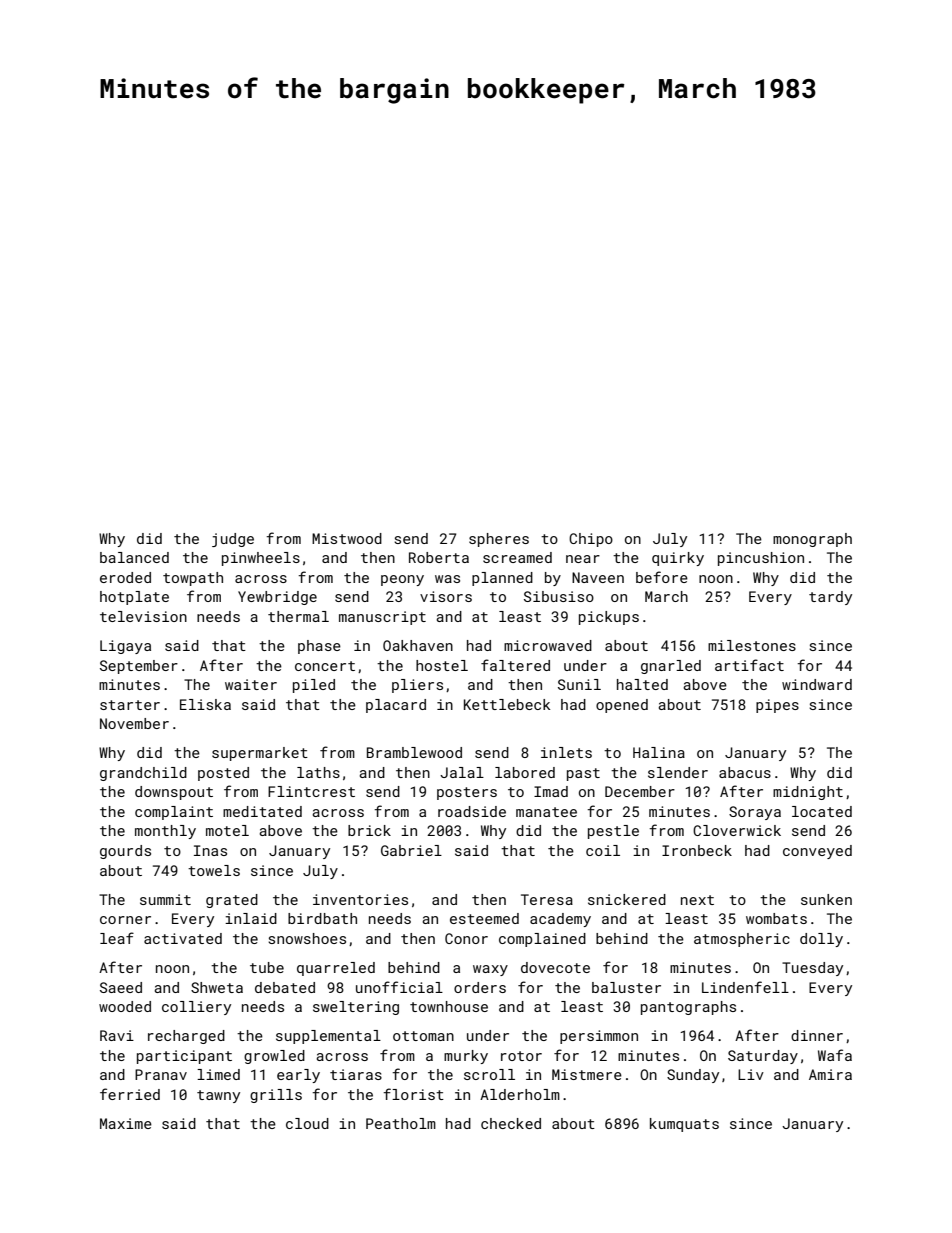 This screenshot has height=1233, width=952. Describe the element at coordinates (697, 850) in the screenshot. I see `Ironbeck` at that location.
